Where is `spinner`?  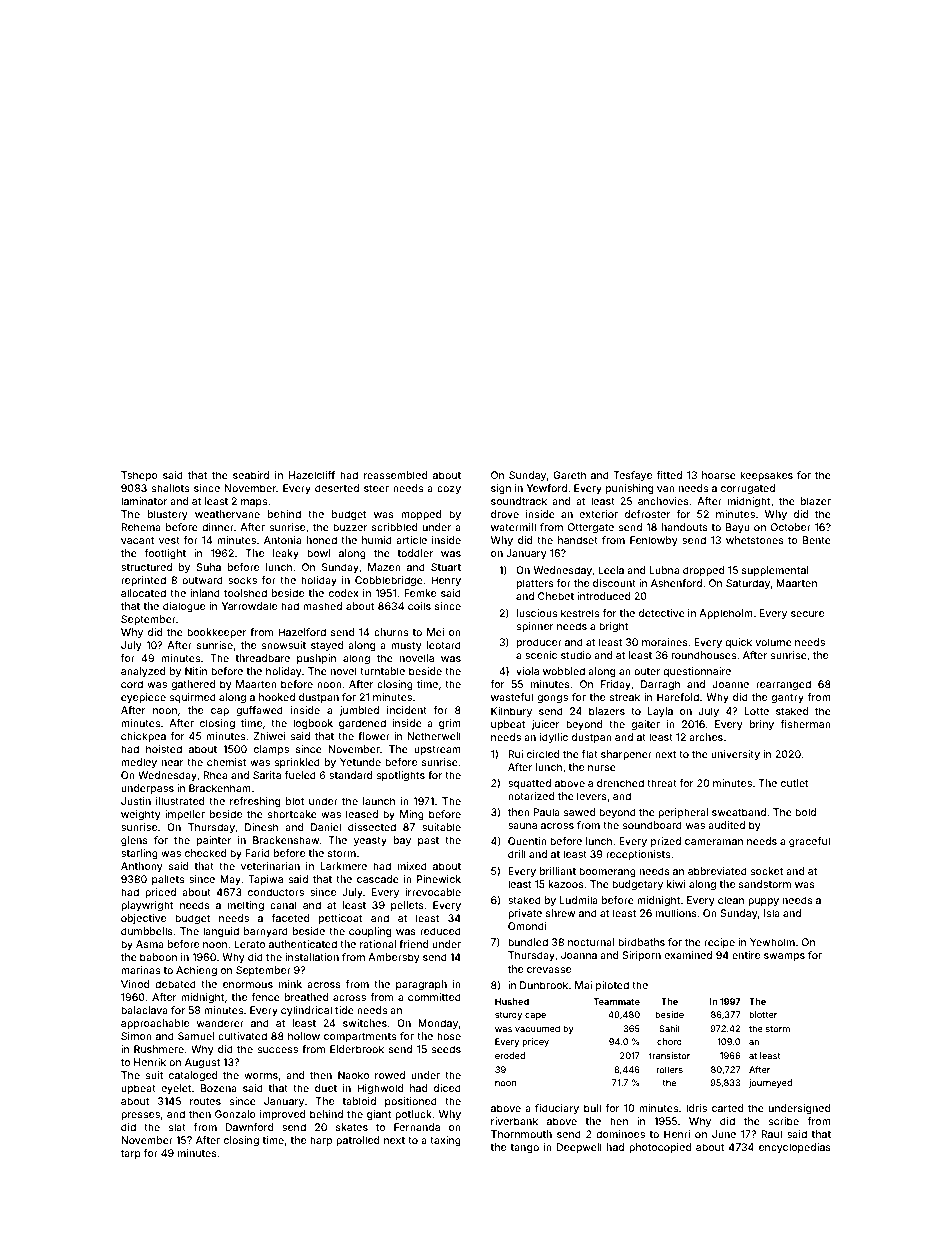 spinner is located at coordinates (535, 627).
